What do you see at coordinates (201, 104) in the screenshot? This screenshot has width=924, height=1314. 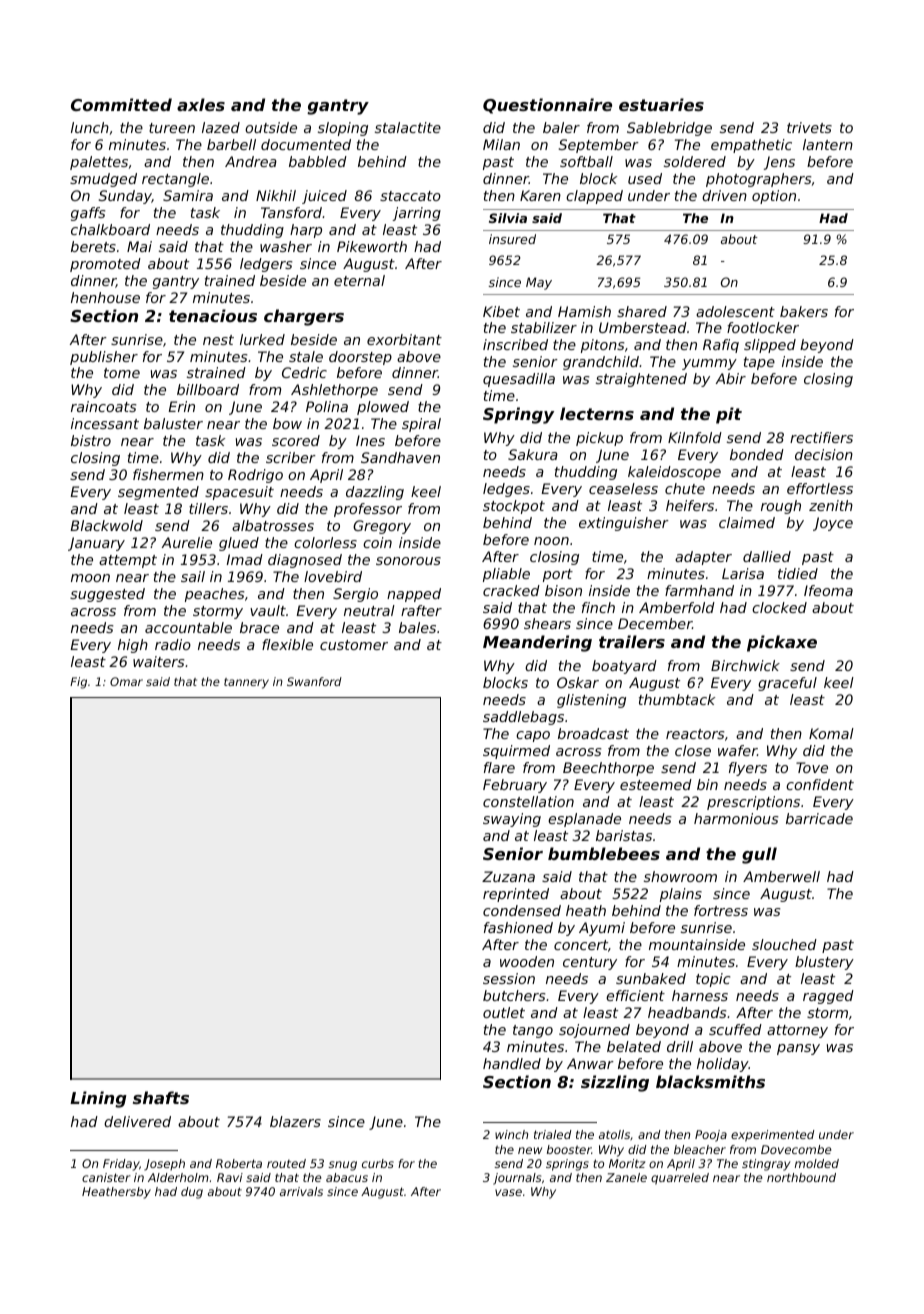 I see `axles` at bounding box center [201, 104].
